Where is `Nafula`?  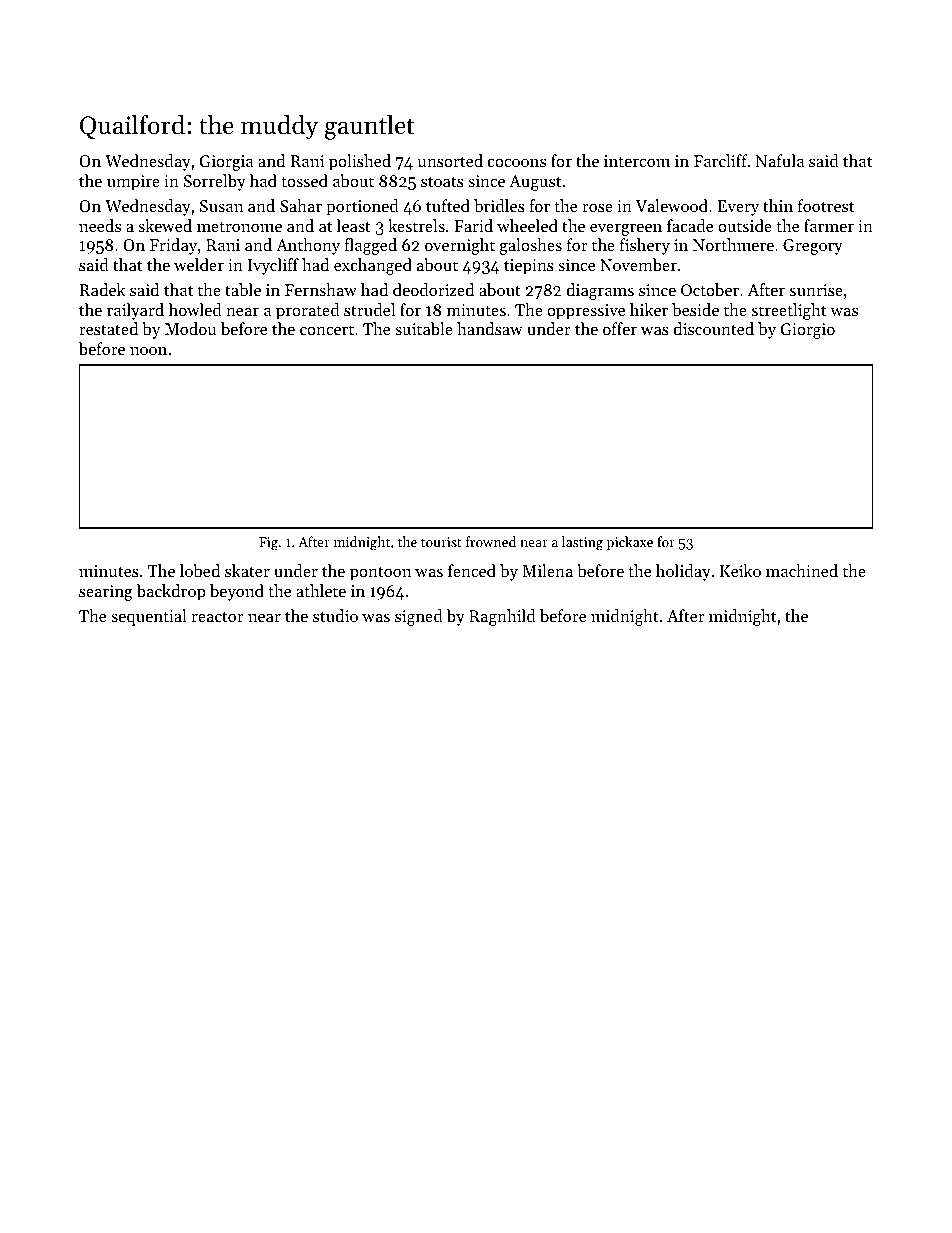 Nafula is located at coordinates (779, 160).
